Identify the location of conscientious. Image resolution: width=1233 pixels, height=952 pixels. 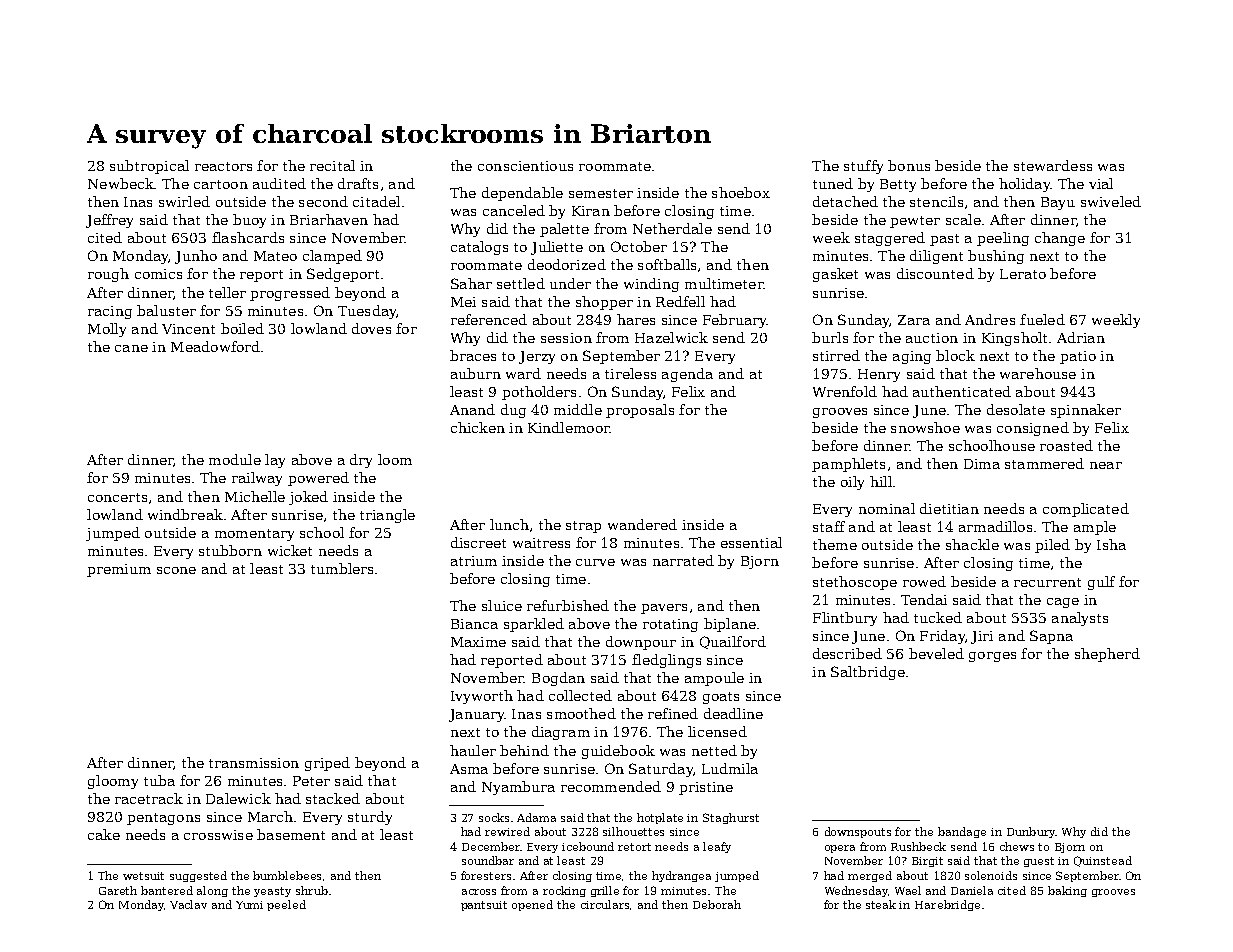
(525, 166).
